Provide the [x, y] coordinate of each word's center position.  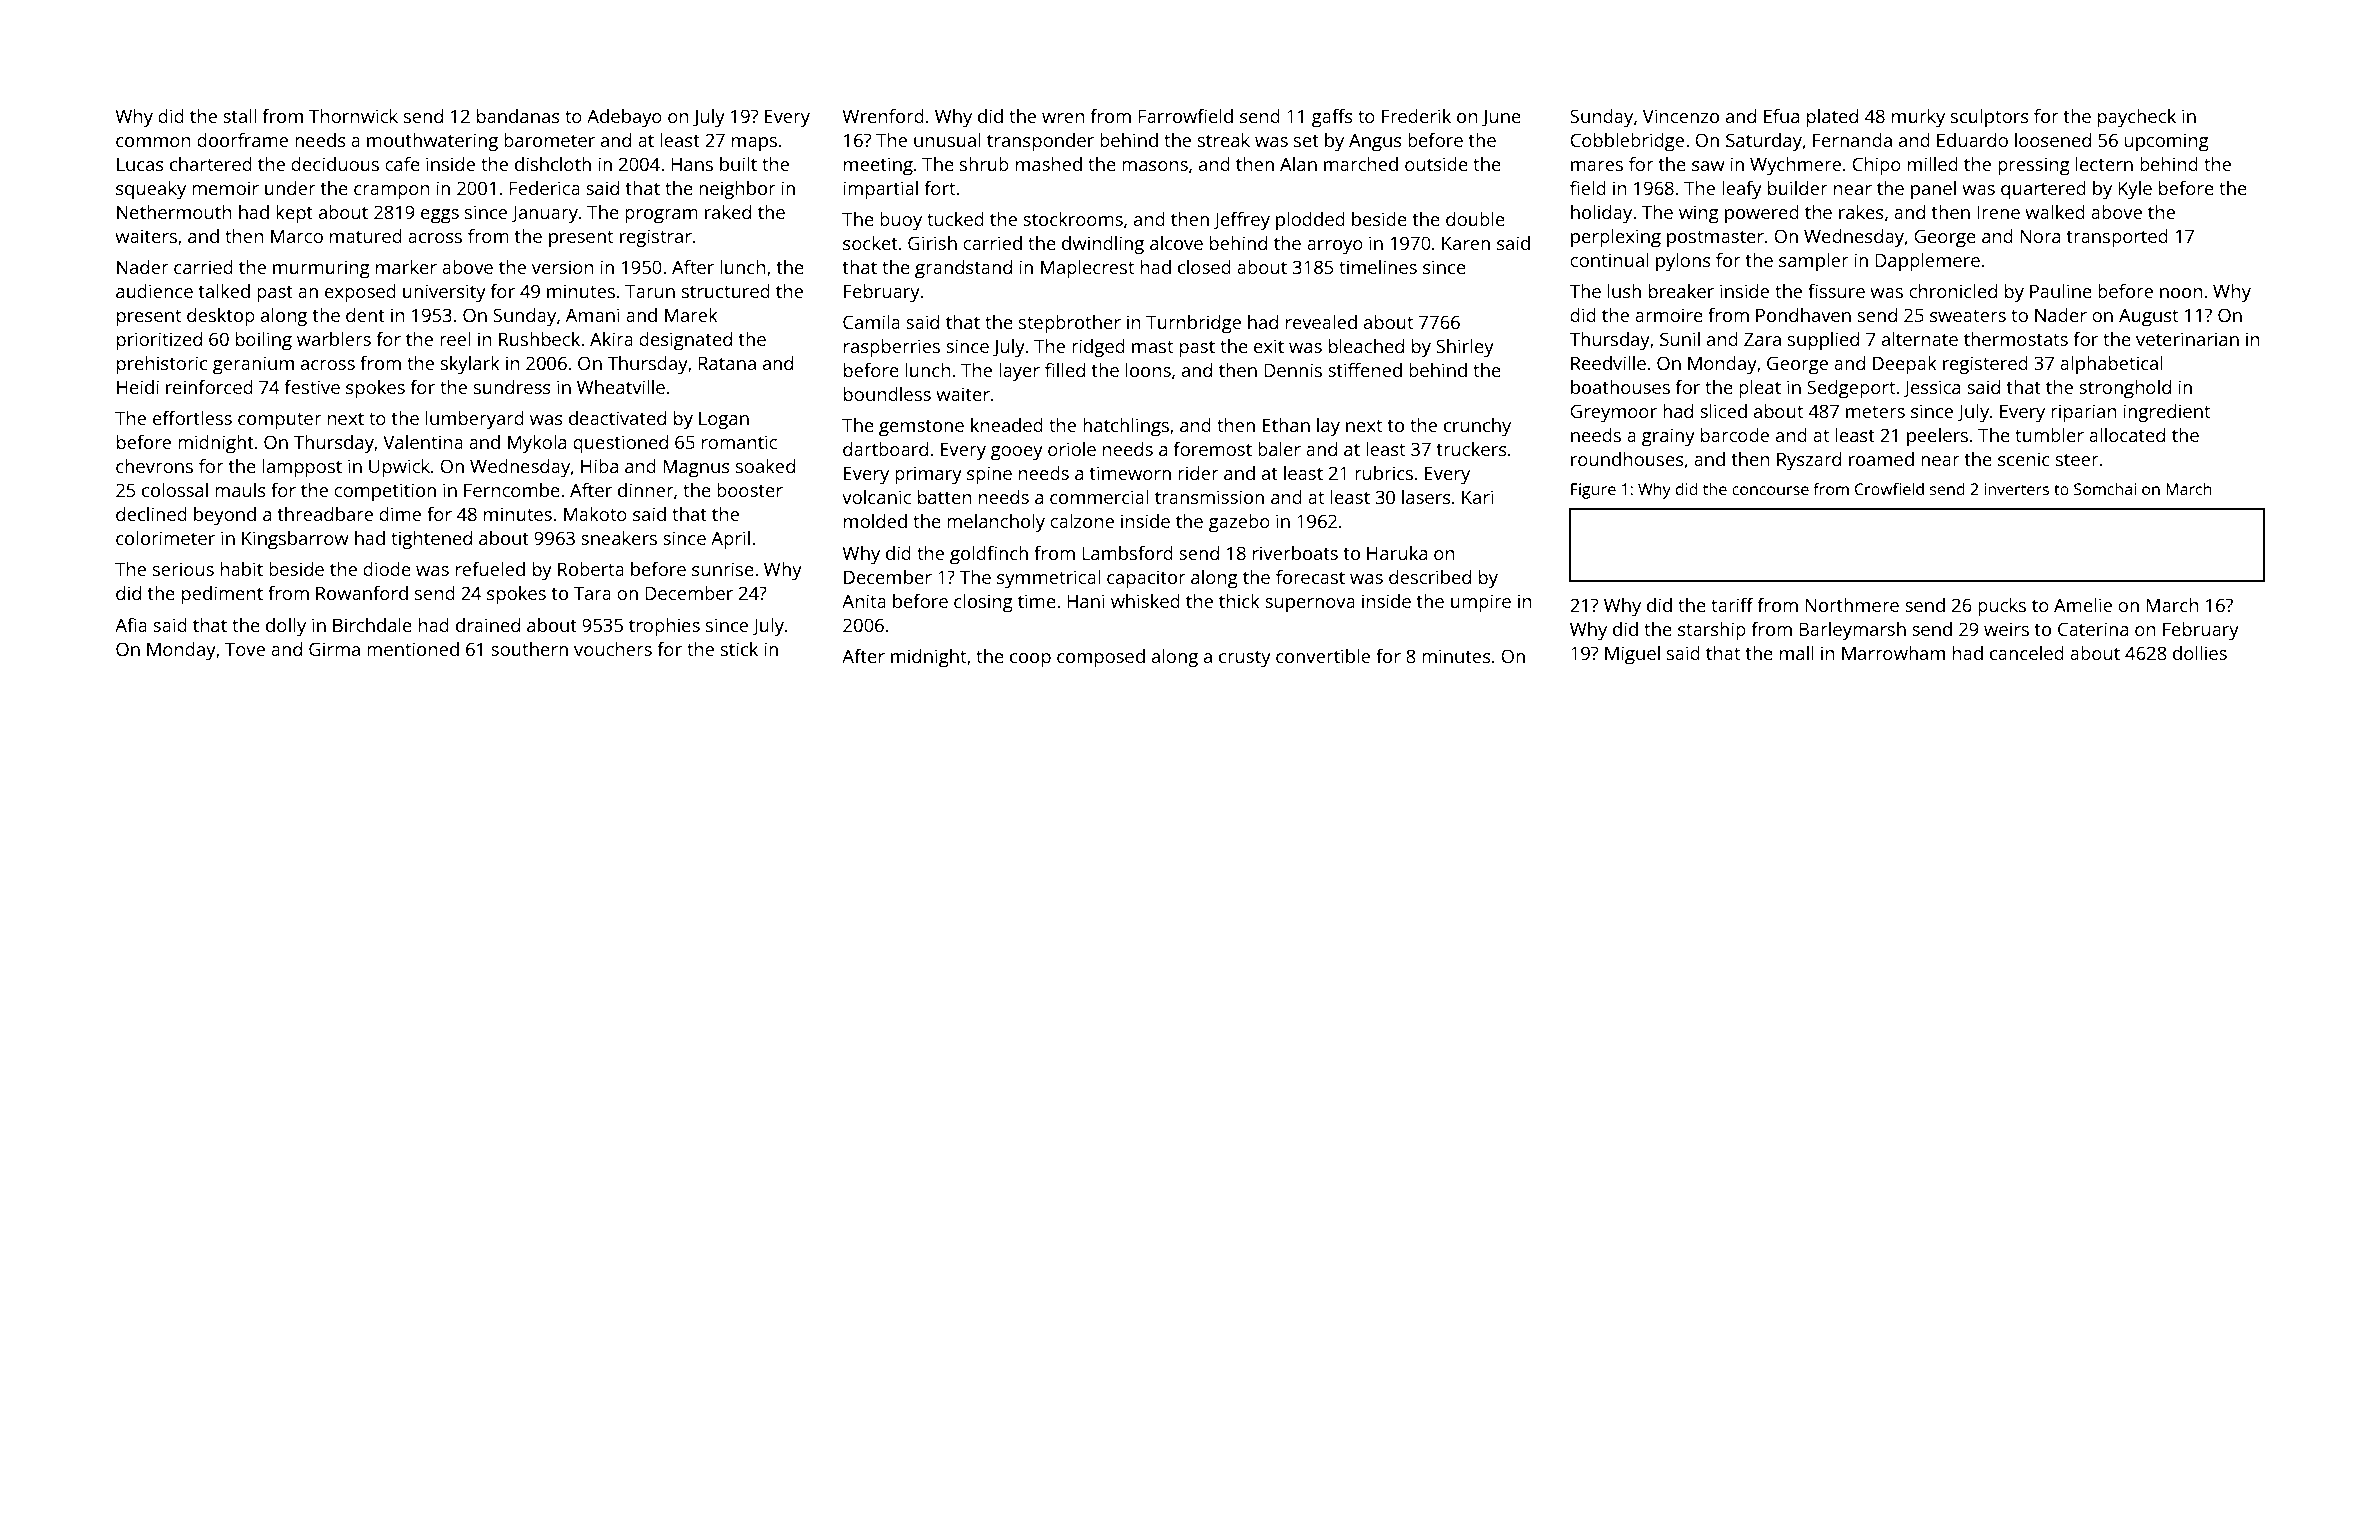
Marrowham [1893, 653]
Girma [334, 649]
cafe [402, 164]
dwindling [1103, 245]
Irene [1998, 212]
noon [2181, 293]
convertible [1323, 656]
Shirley [1465, 348]
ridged [1098, 348]
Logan [724, 420]
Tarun [650, 291]
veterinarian [2187, 339]
